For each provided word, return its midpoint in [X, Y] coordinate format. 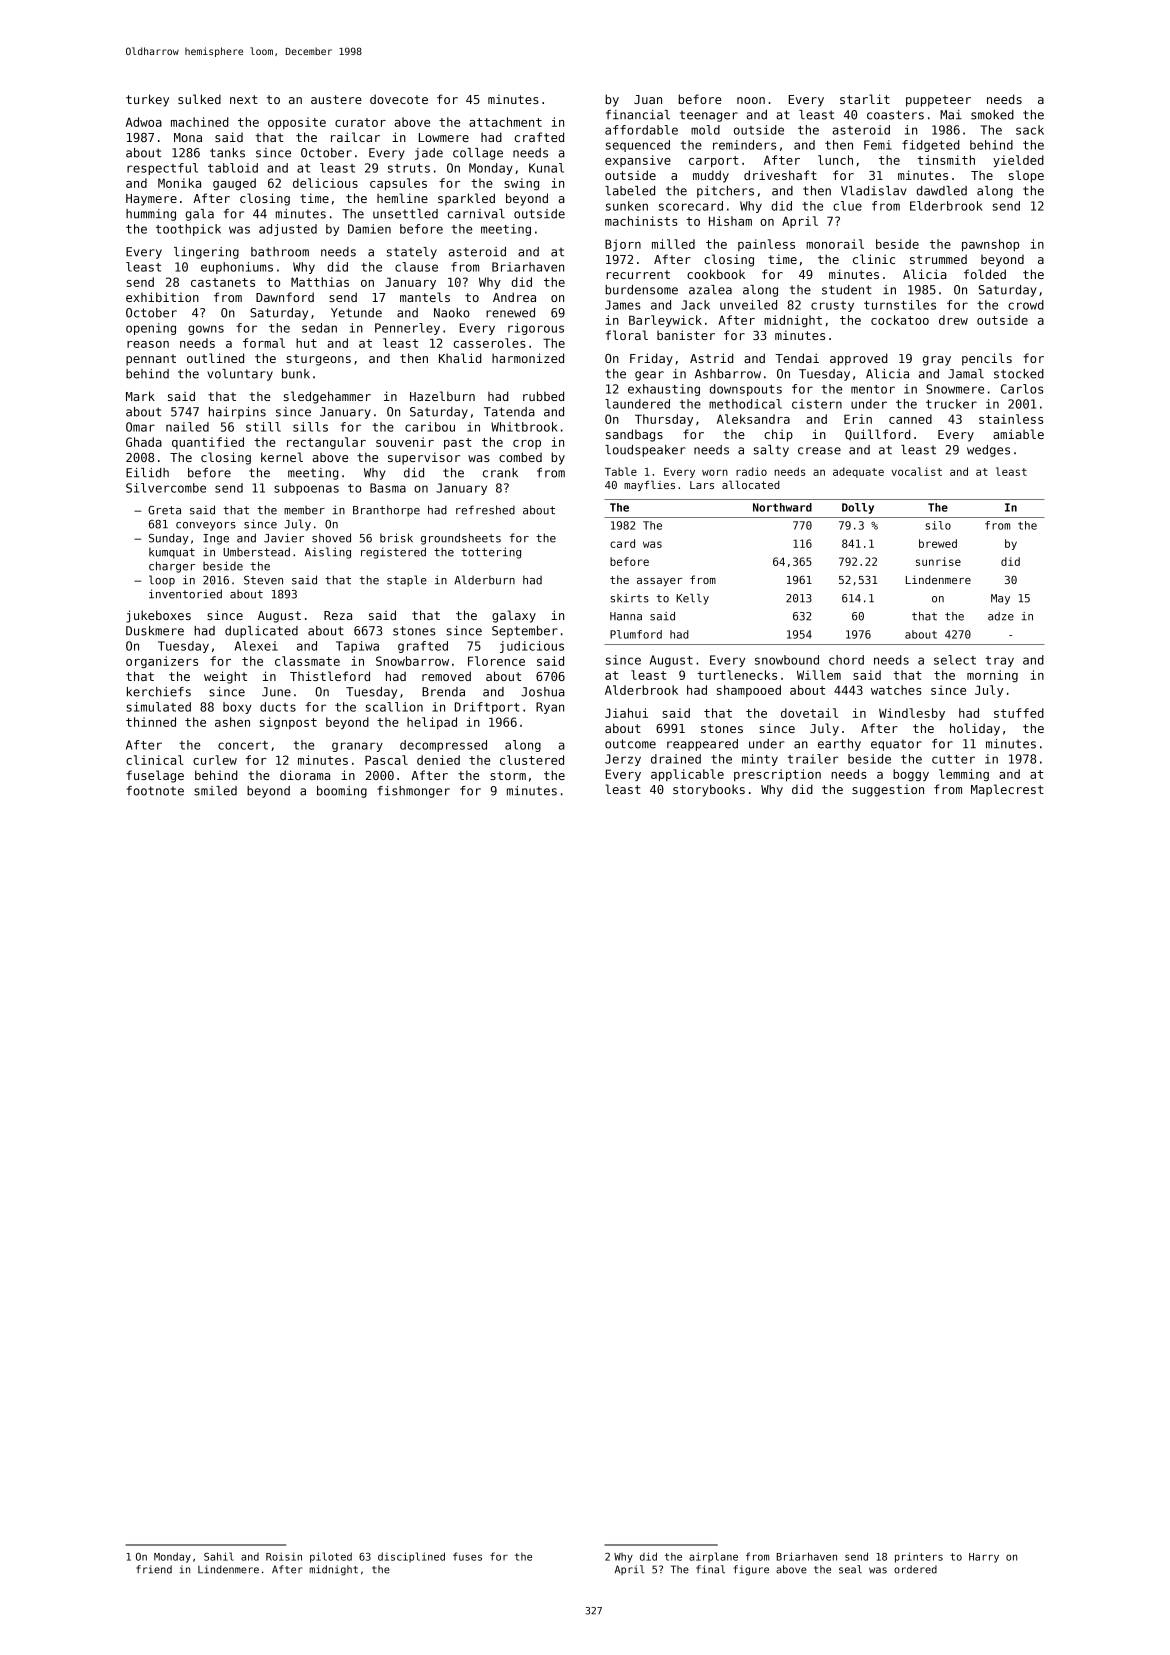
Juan [648, 99]
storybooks [709, 790]
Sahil [219, 1556]
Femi [878, 145]
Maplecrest [1007, 790]
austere [336, 99]
